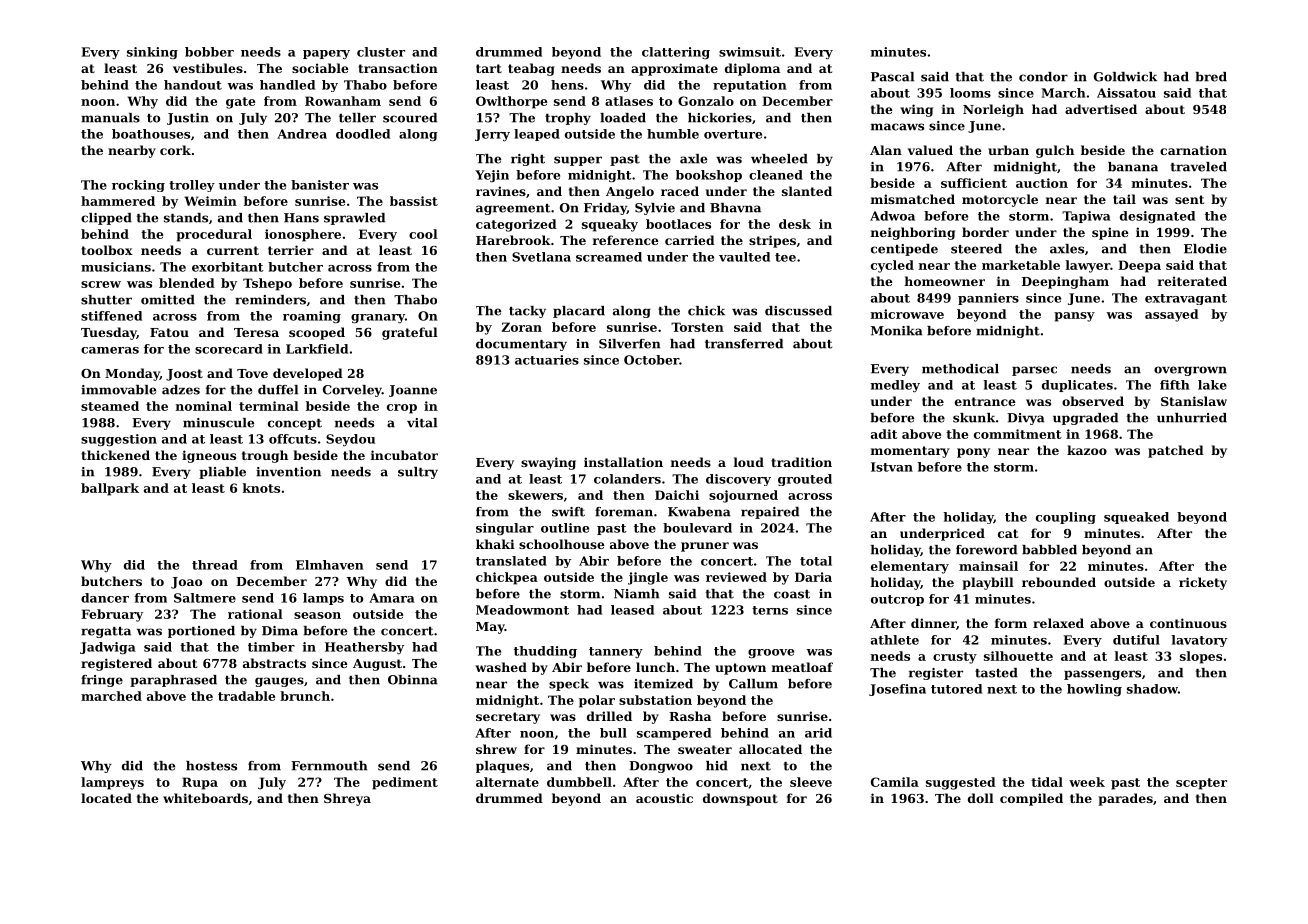 This screenshot has height=924, width=1308. What do you see at coordinates (630, 192) in the screenshot?
I see `Angelo` at bounding box center [630, 192].
